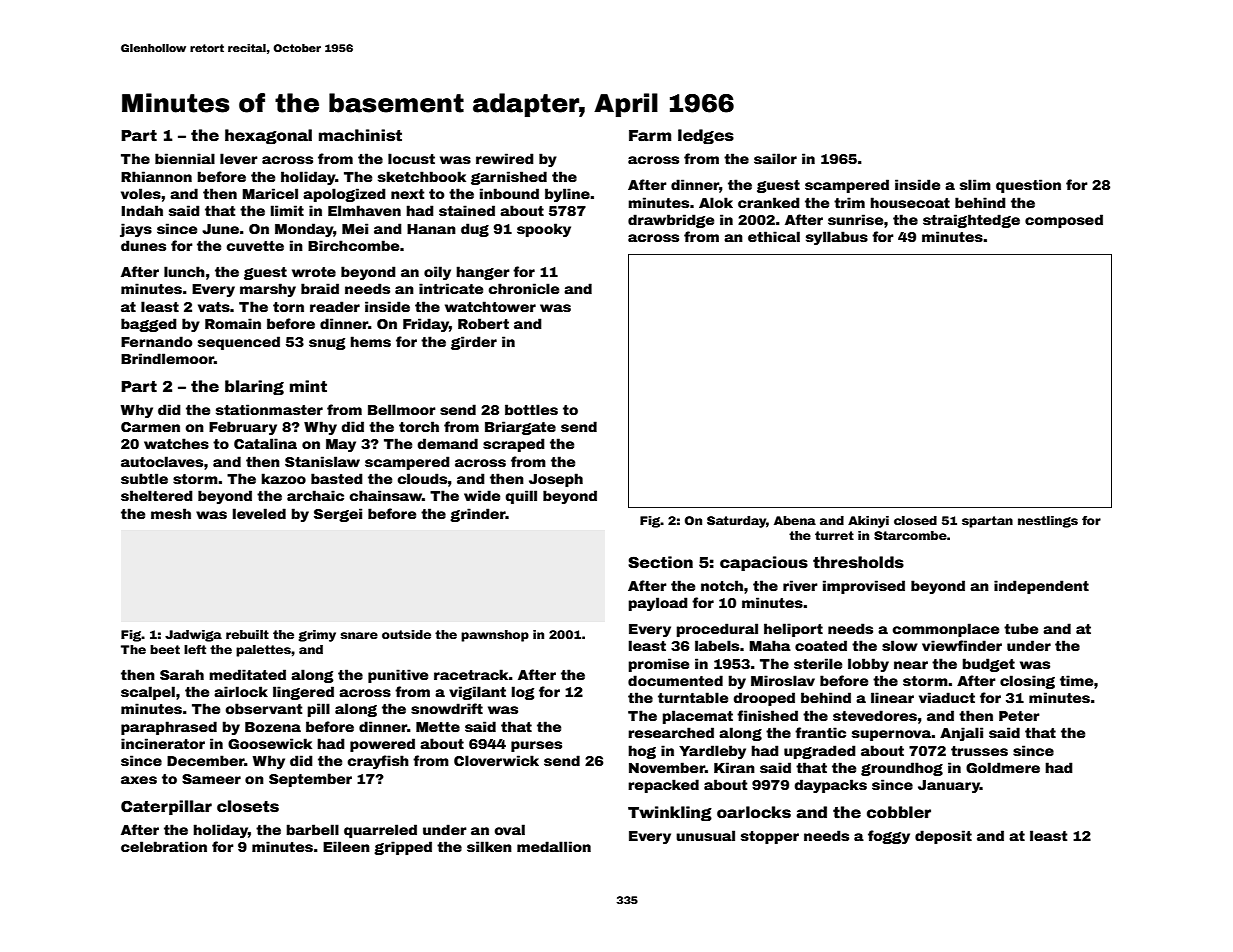 The image size is (1233, 952). What do you see at coordinates (422, 478) in the document?
I see `clouds` at bounding box center [422, 478].
